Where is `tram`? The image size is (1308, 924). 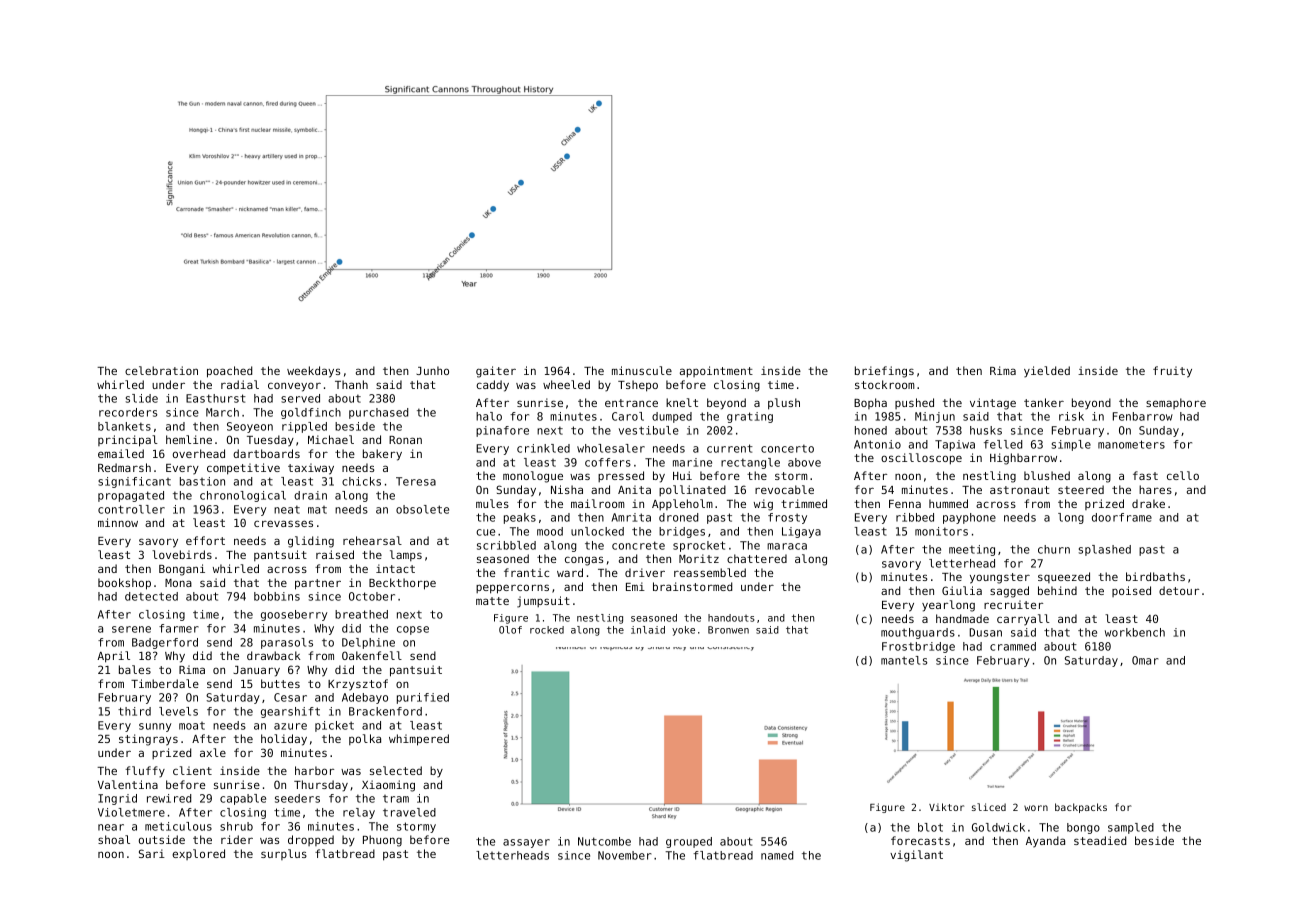 tram is located at coordinates (396, 799).
